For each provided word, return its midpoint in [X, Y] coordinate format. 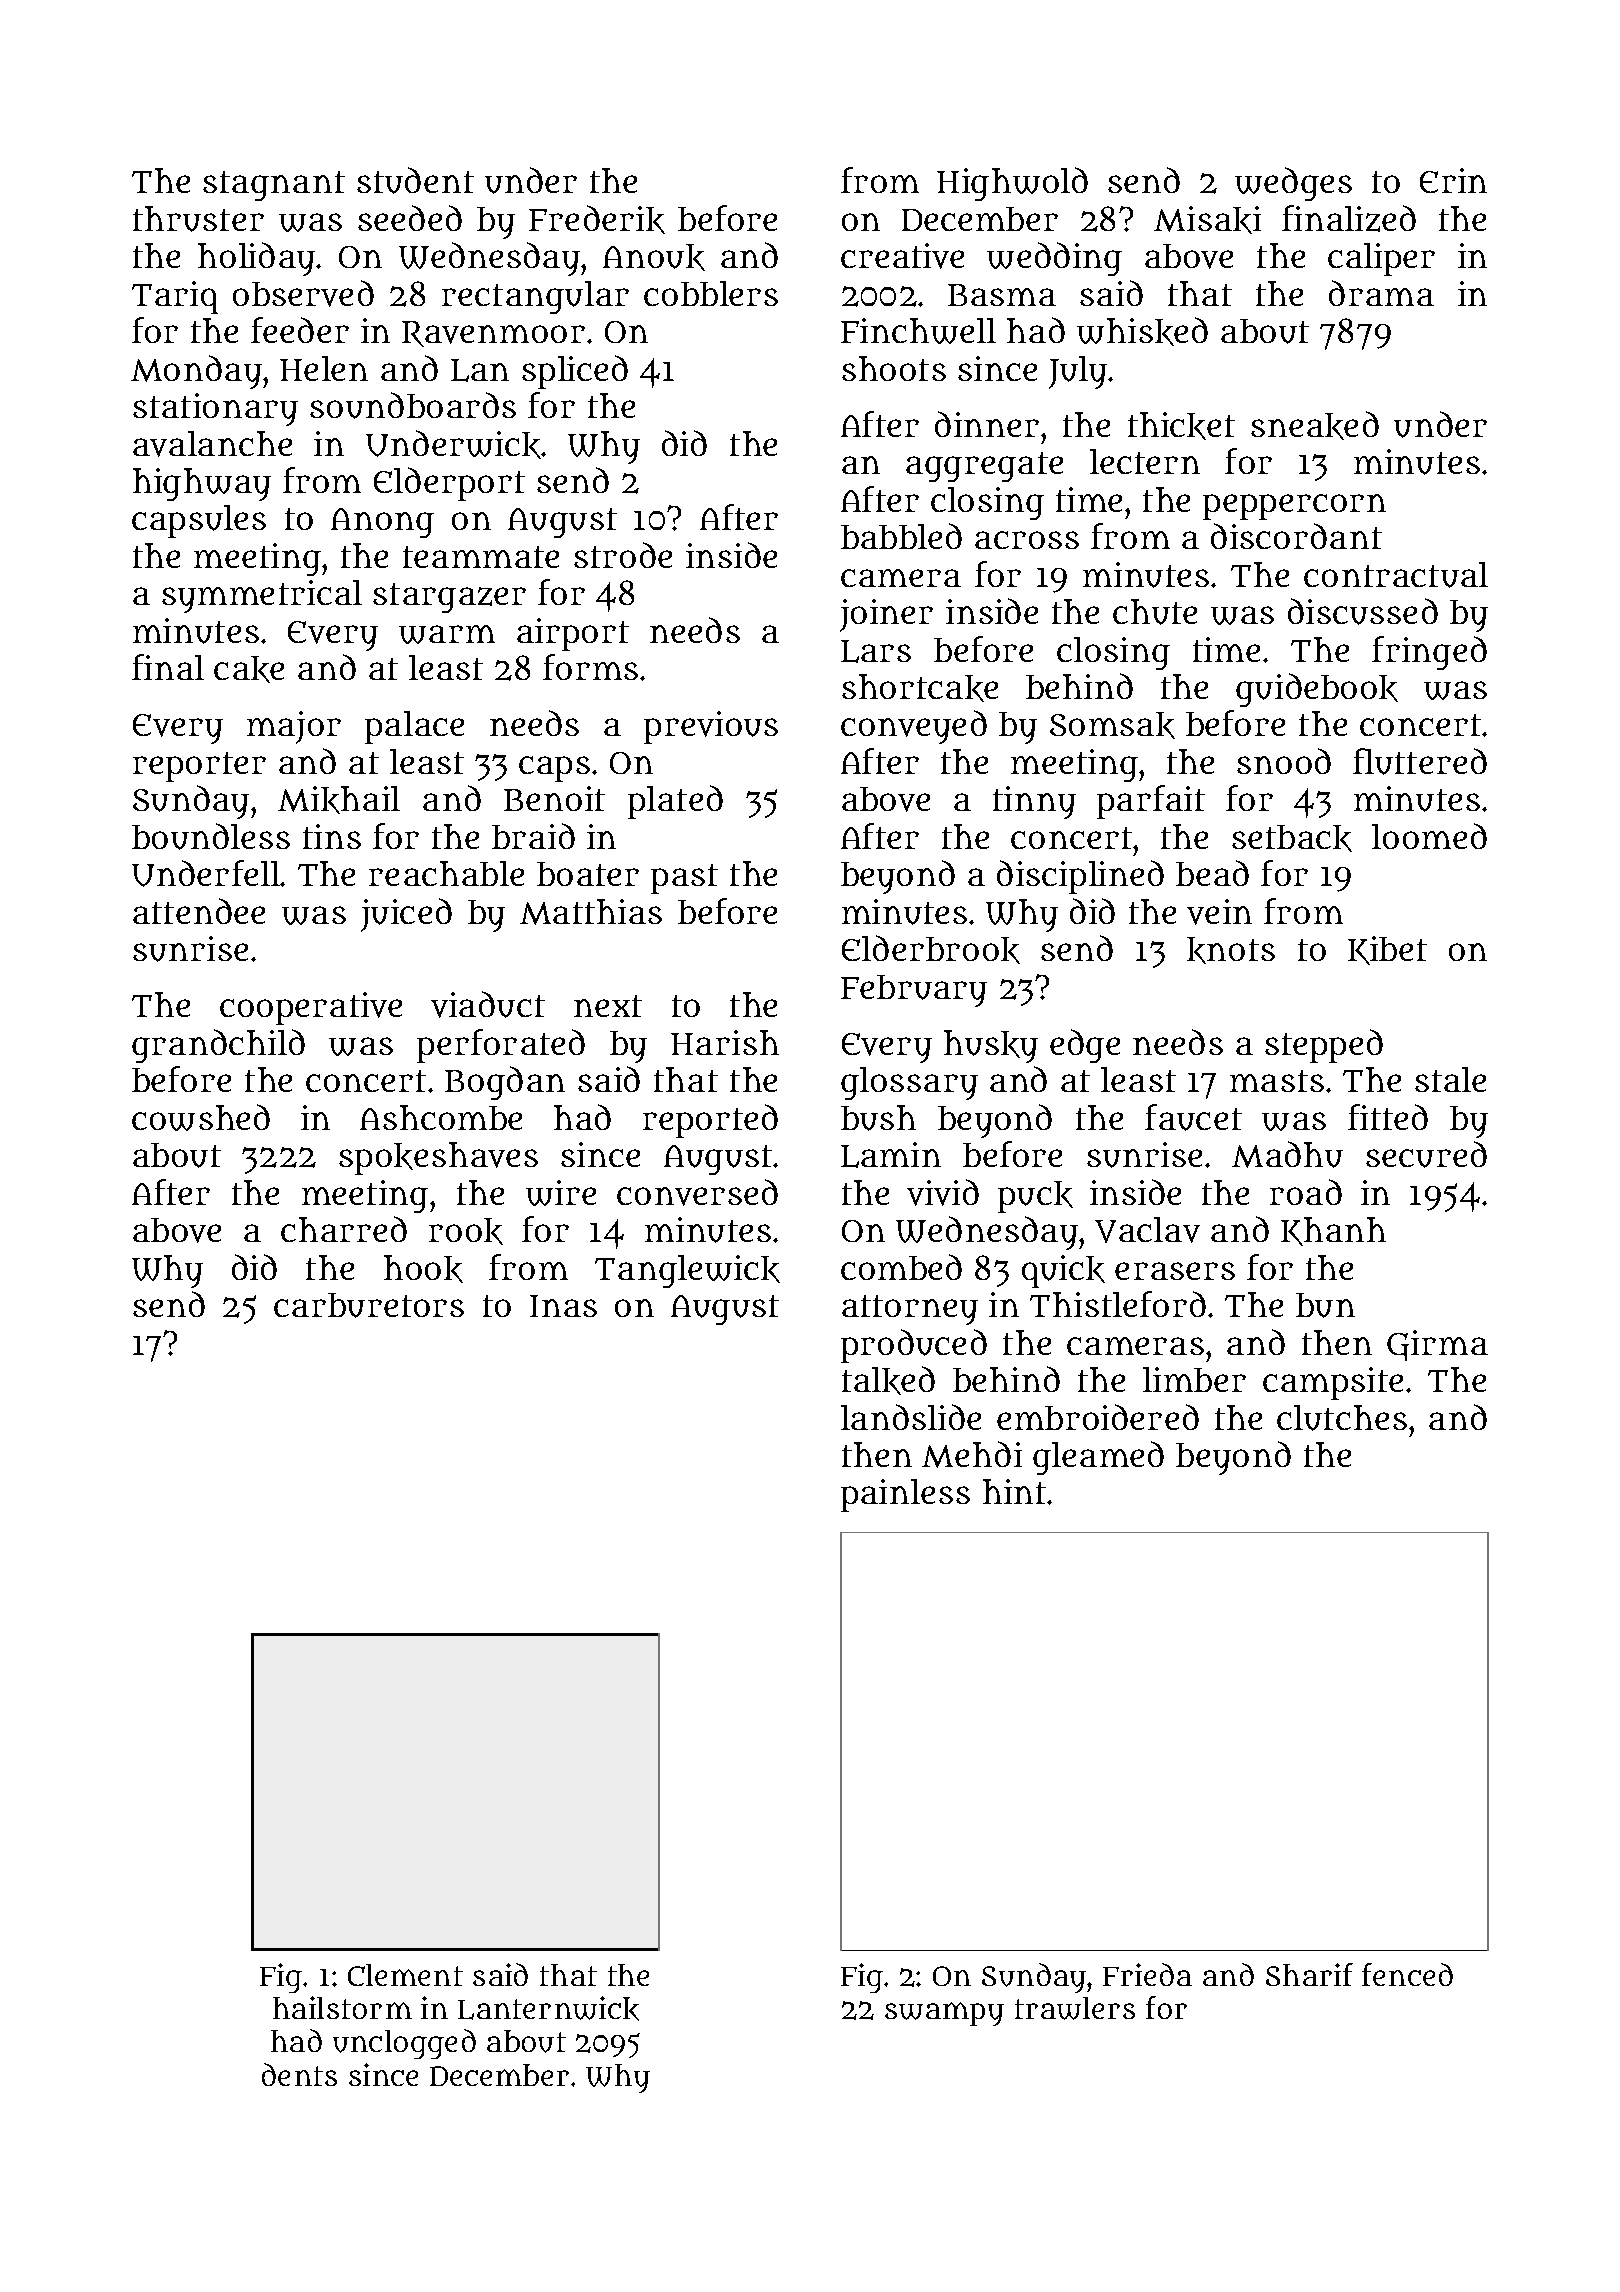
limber [1194, 1379]
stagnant [274, 186]
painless [905, 1495]
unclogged [404, 2044]
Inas [563, 1306]
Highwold [1012, 184]
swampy [944, 2014]
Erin [1453, 180]
